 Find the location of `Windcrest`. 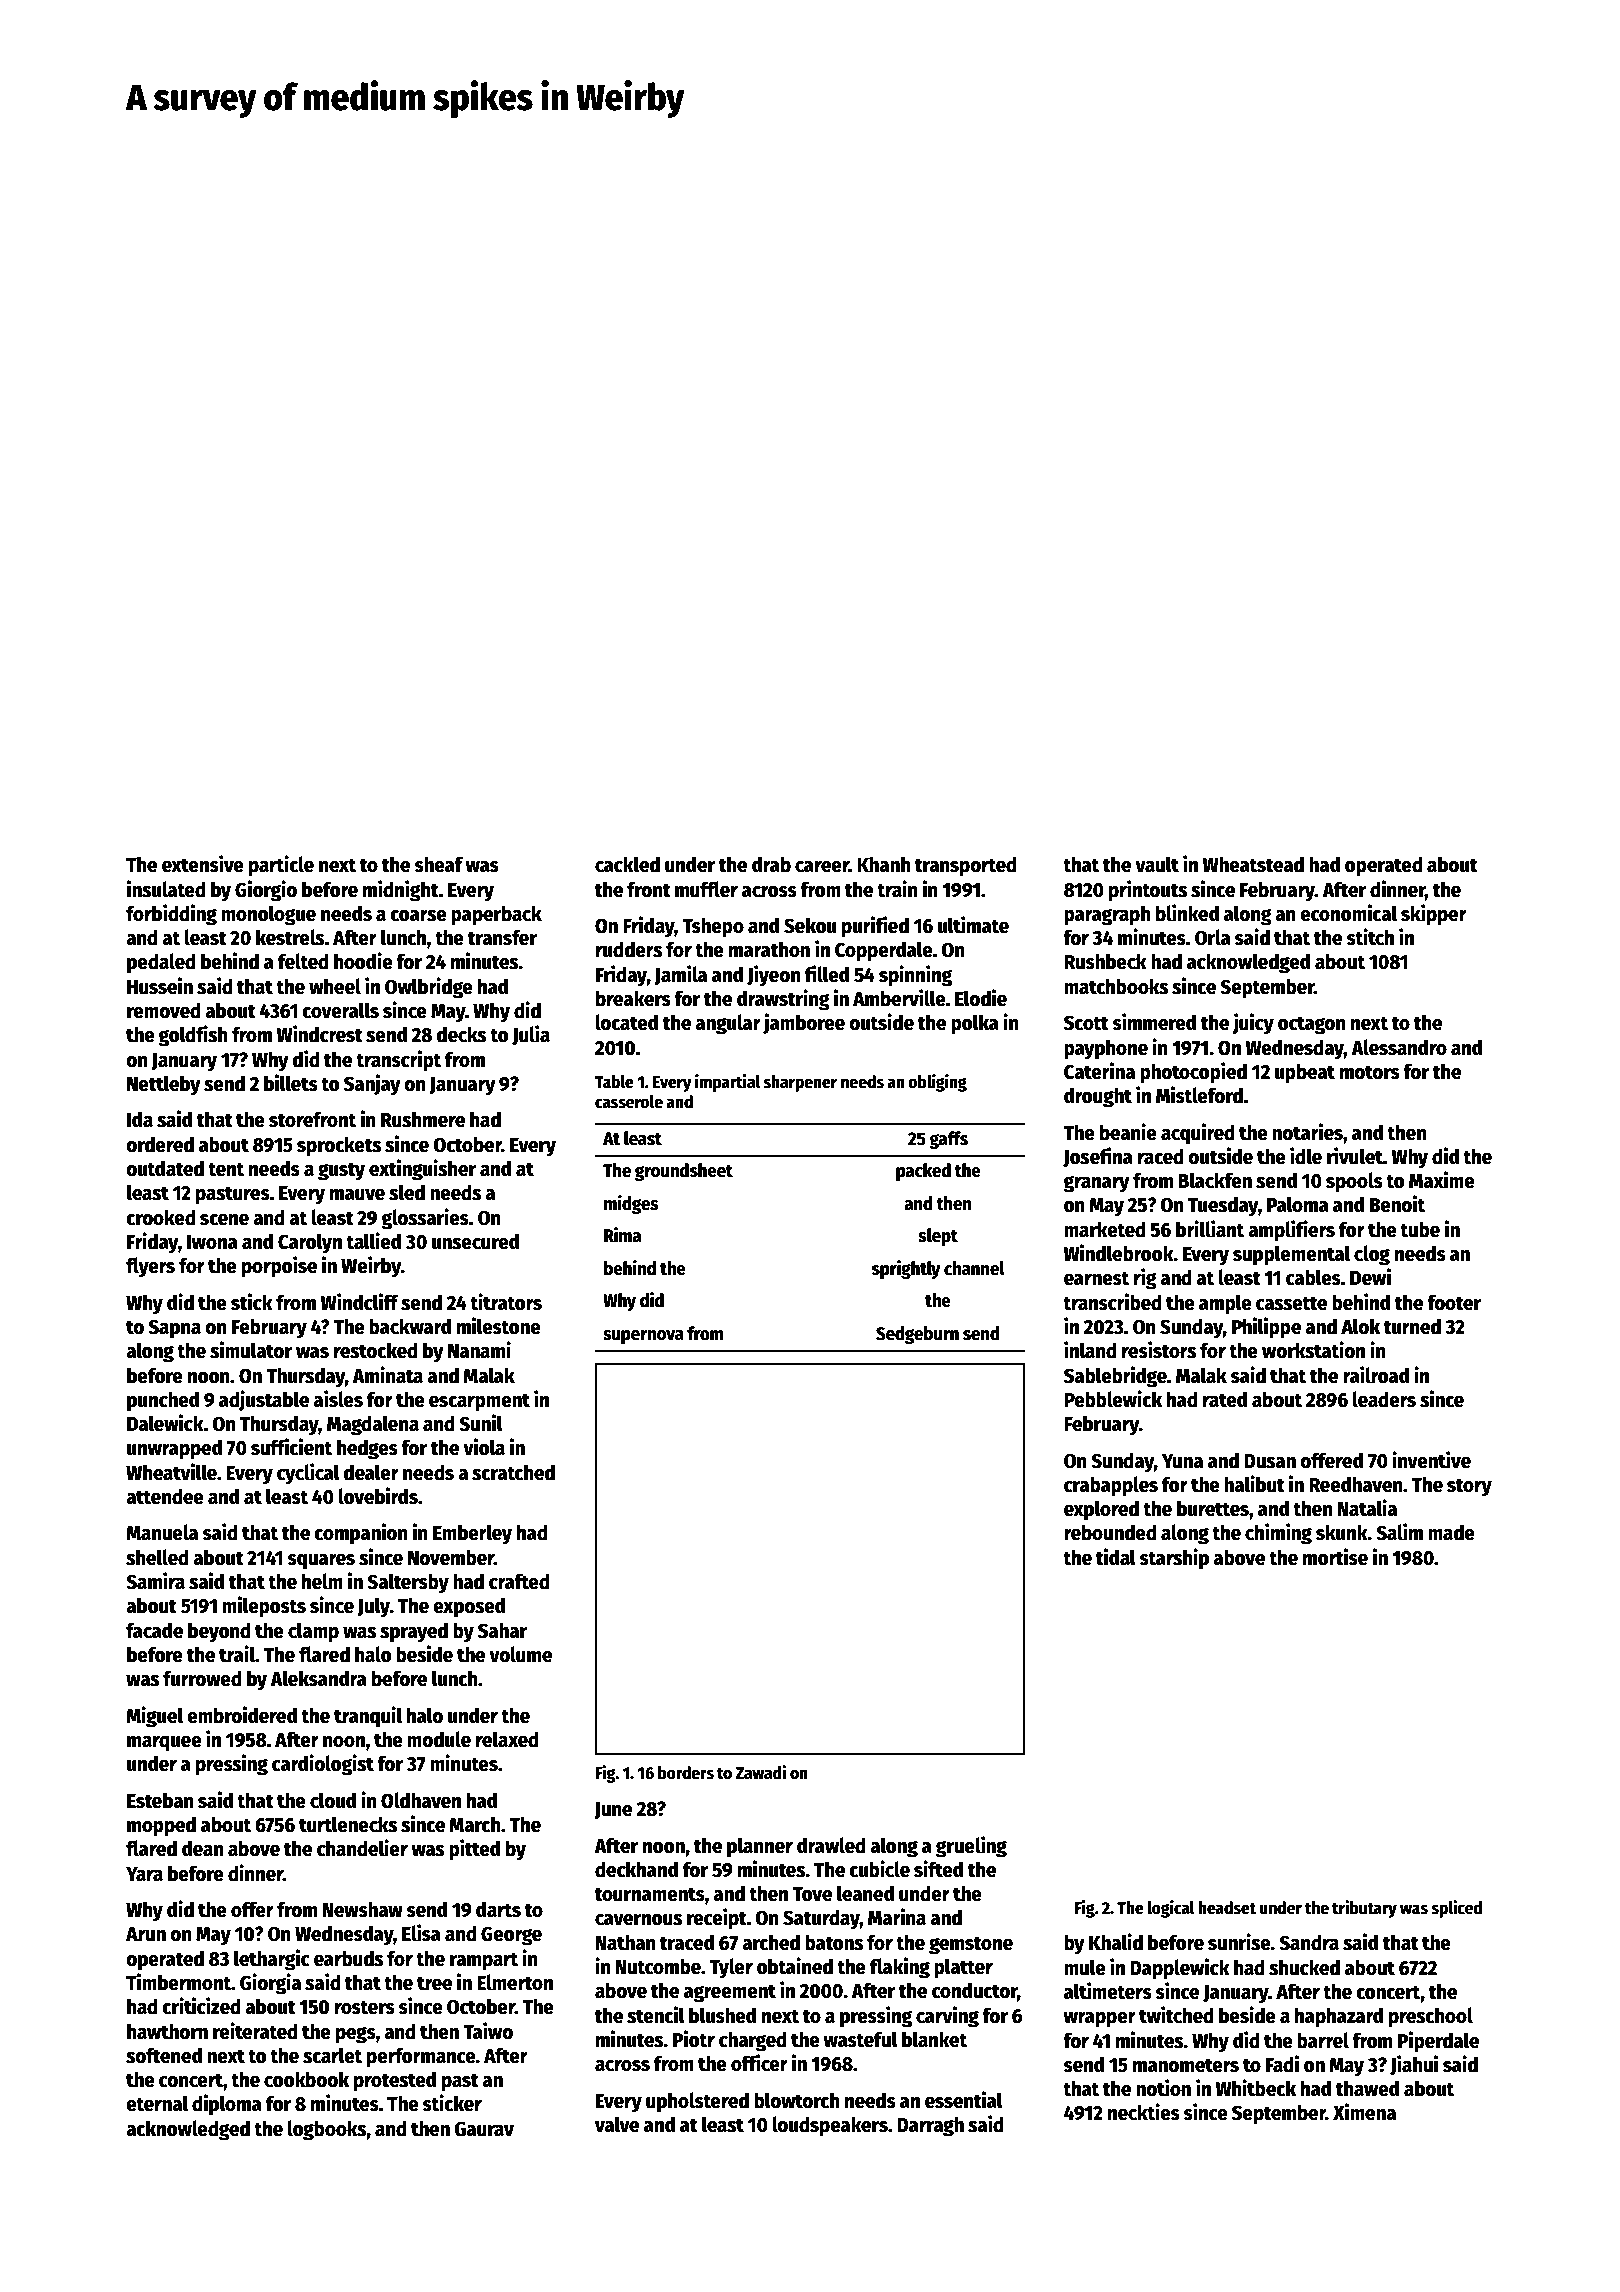

Windcrest is located at coordinates (319, 1034).
